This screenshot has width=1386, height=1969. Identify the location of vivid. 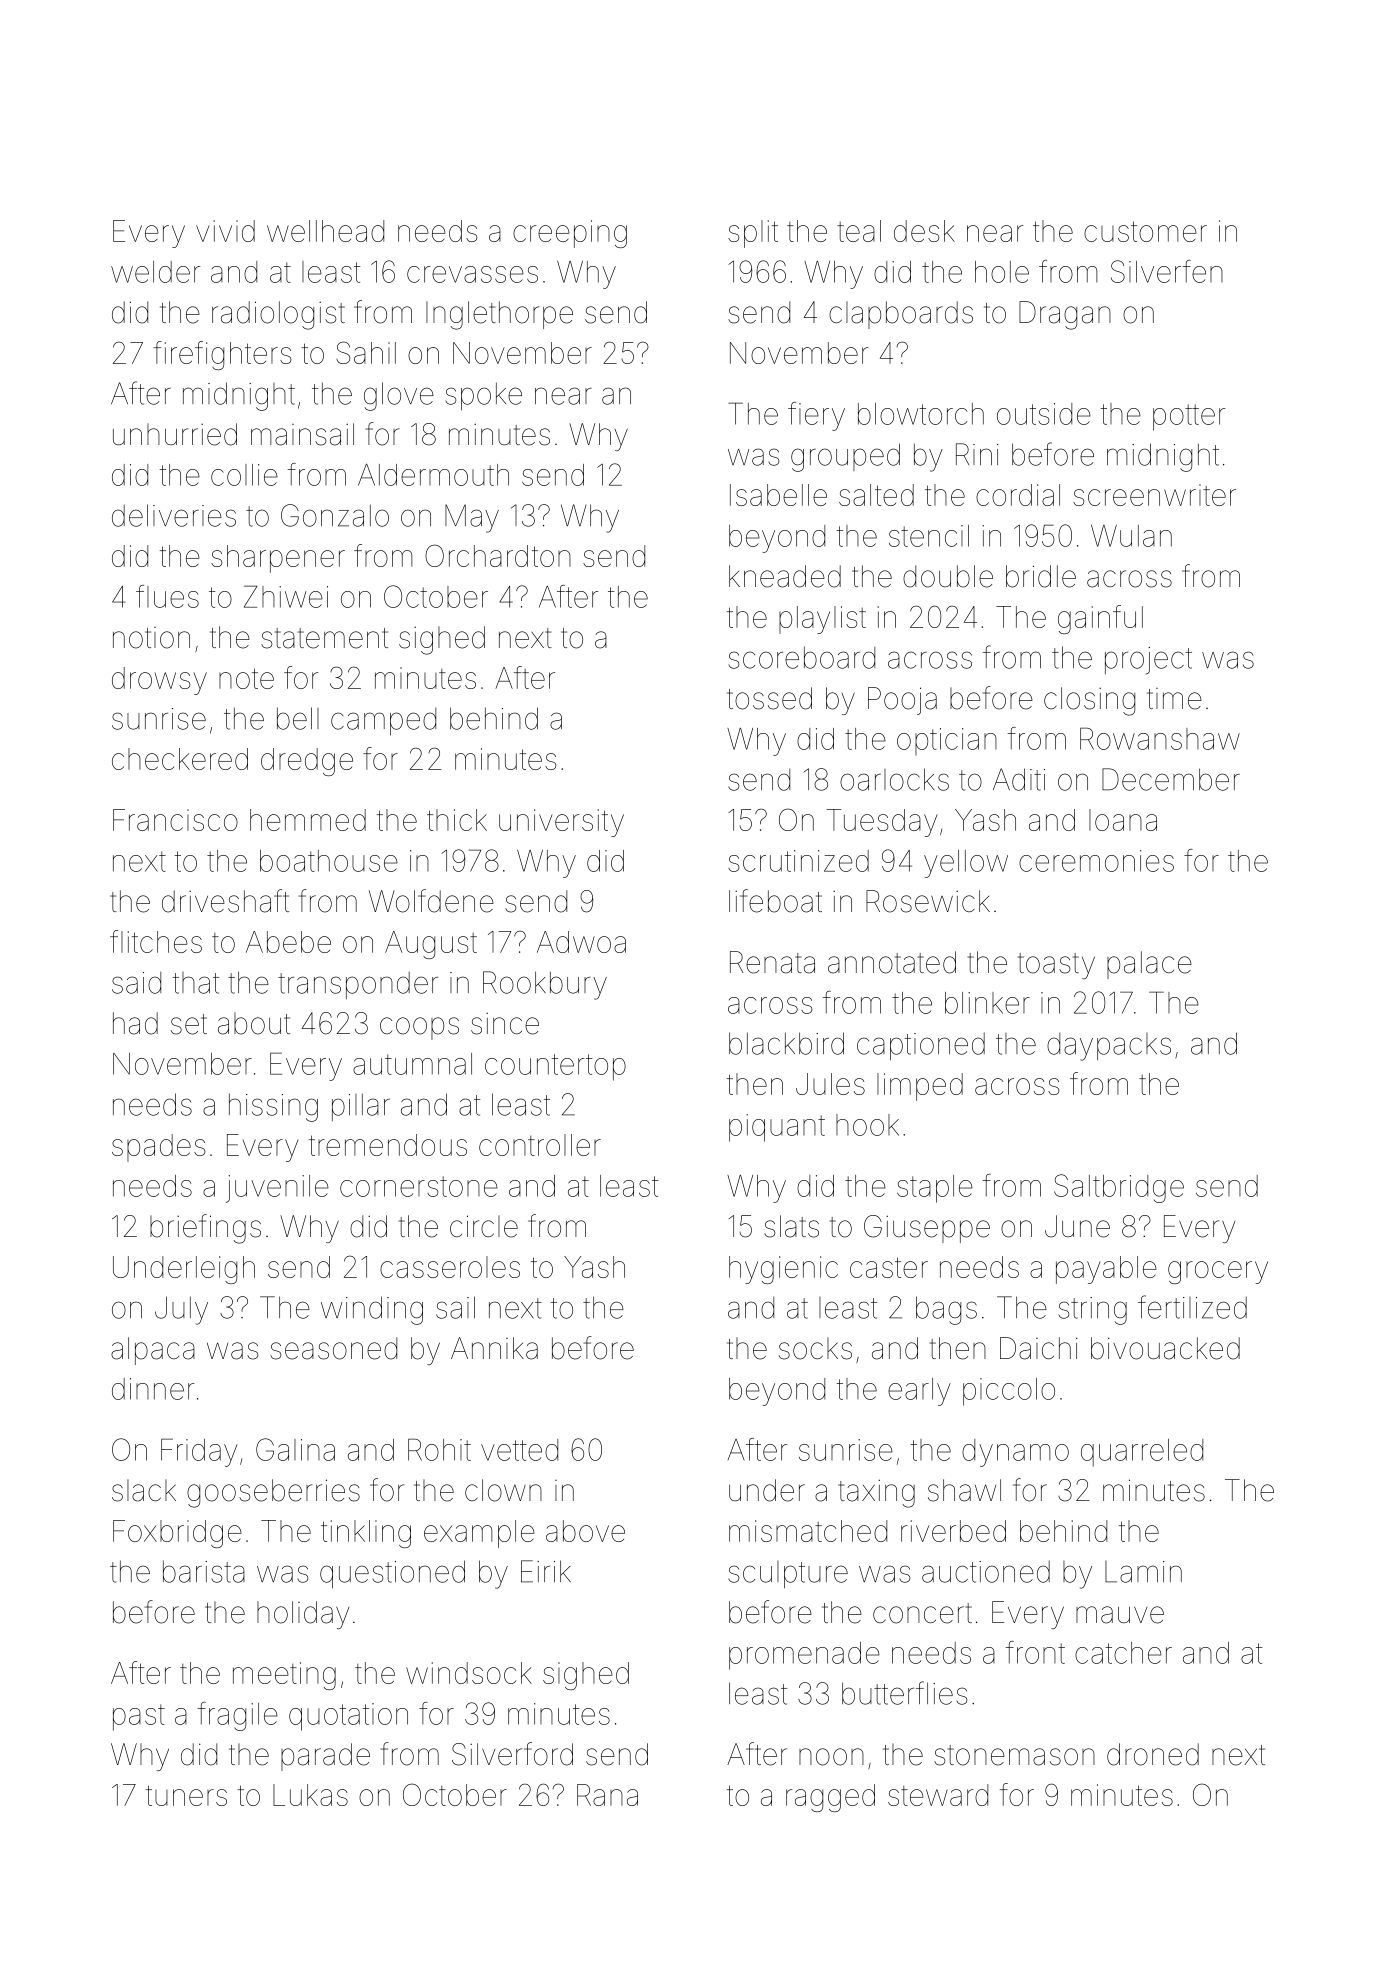
(225, 231).
